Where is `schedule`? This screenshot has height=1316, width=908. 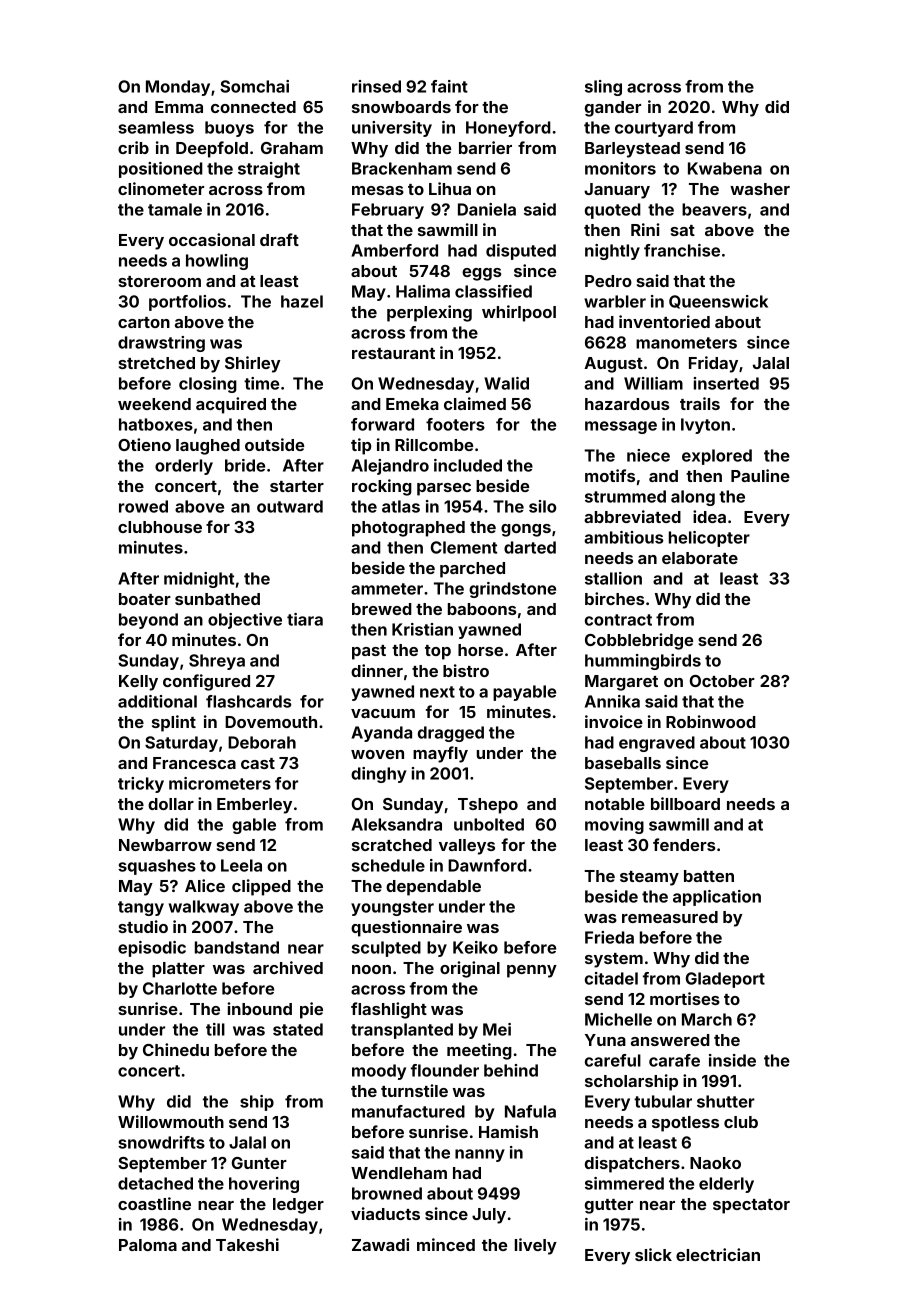
schedule is located at coordinates (388, 865).
